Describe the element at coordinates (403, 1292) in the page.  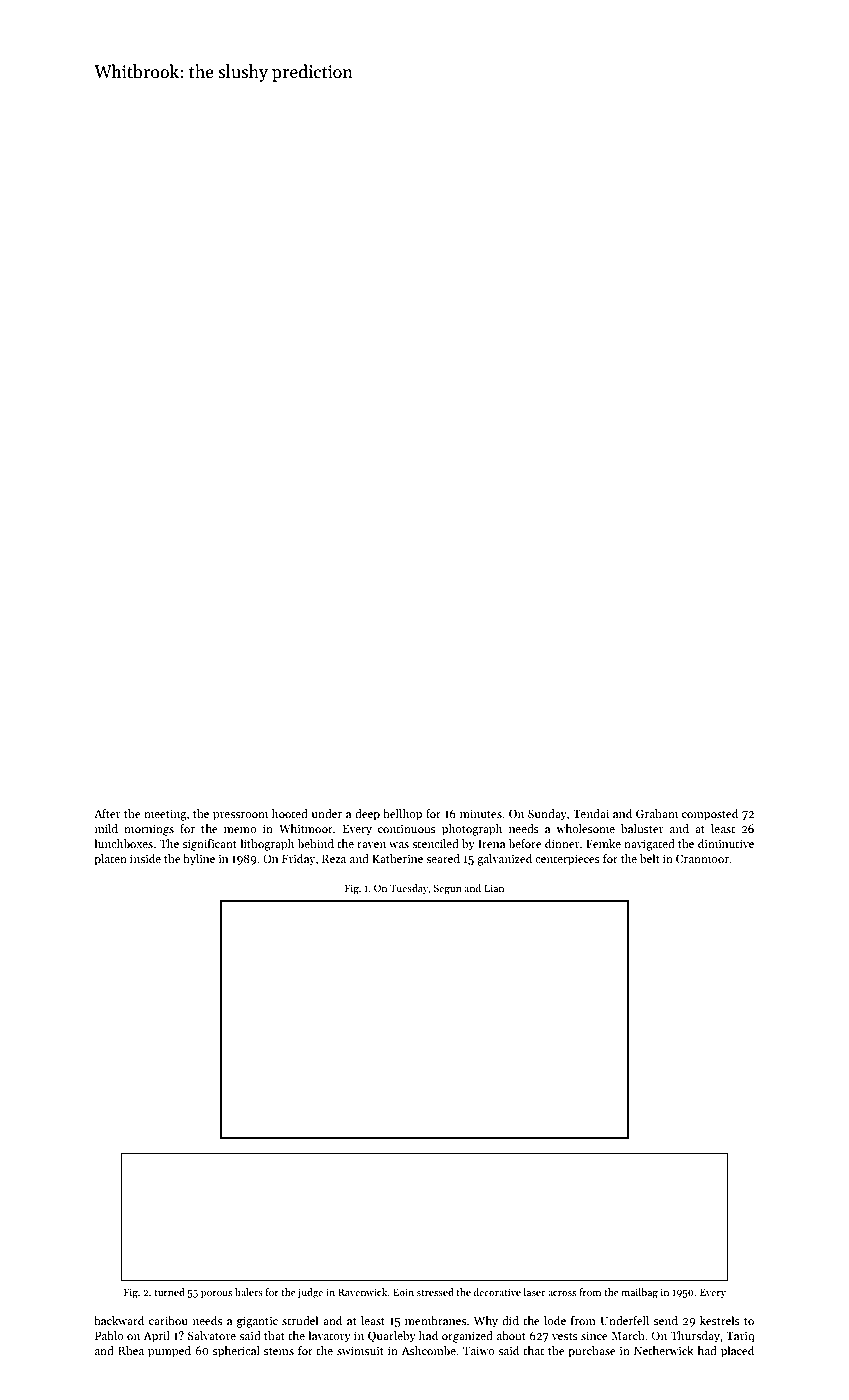
I see `Eoin` at that location.
